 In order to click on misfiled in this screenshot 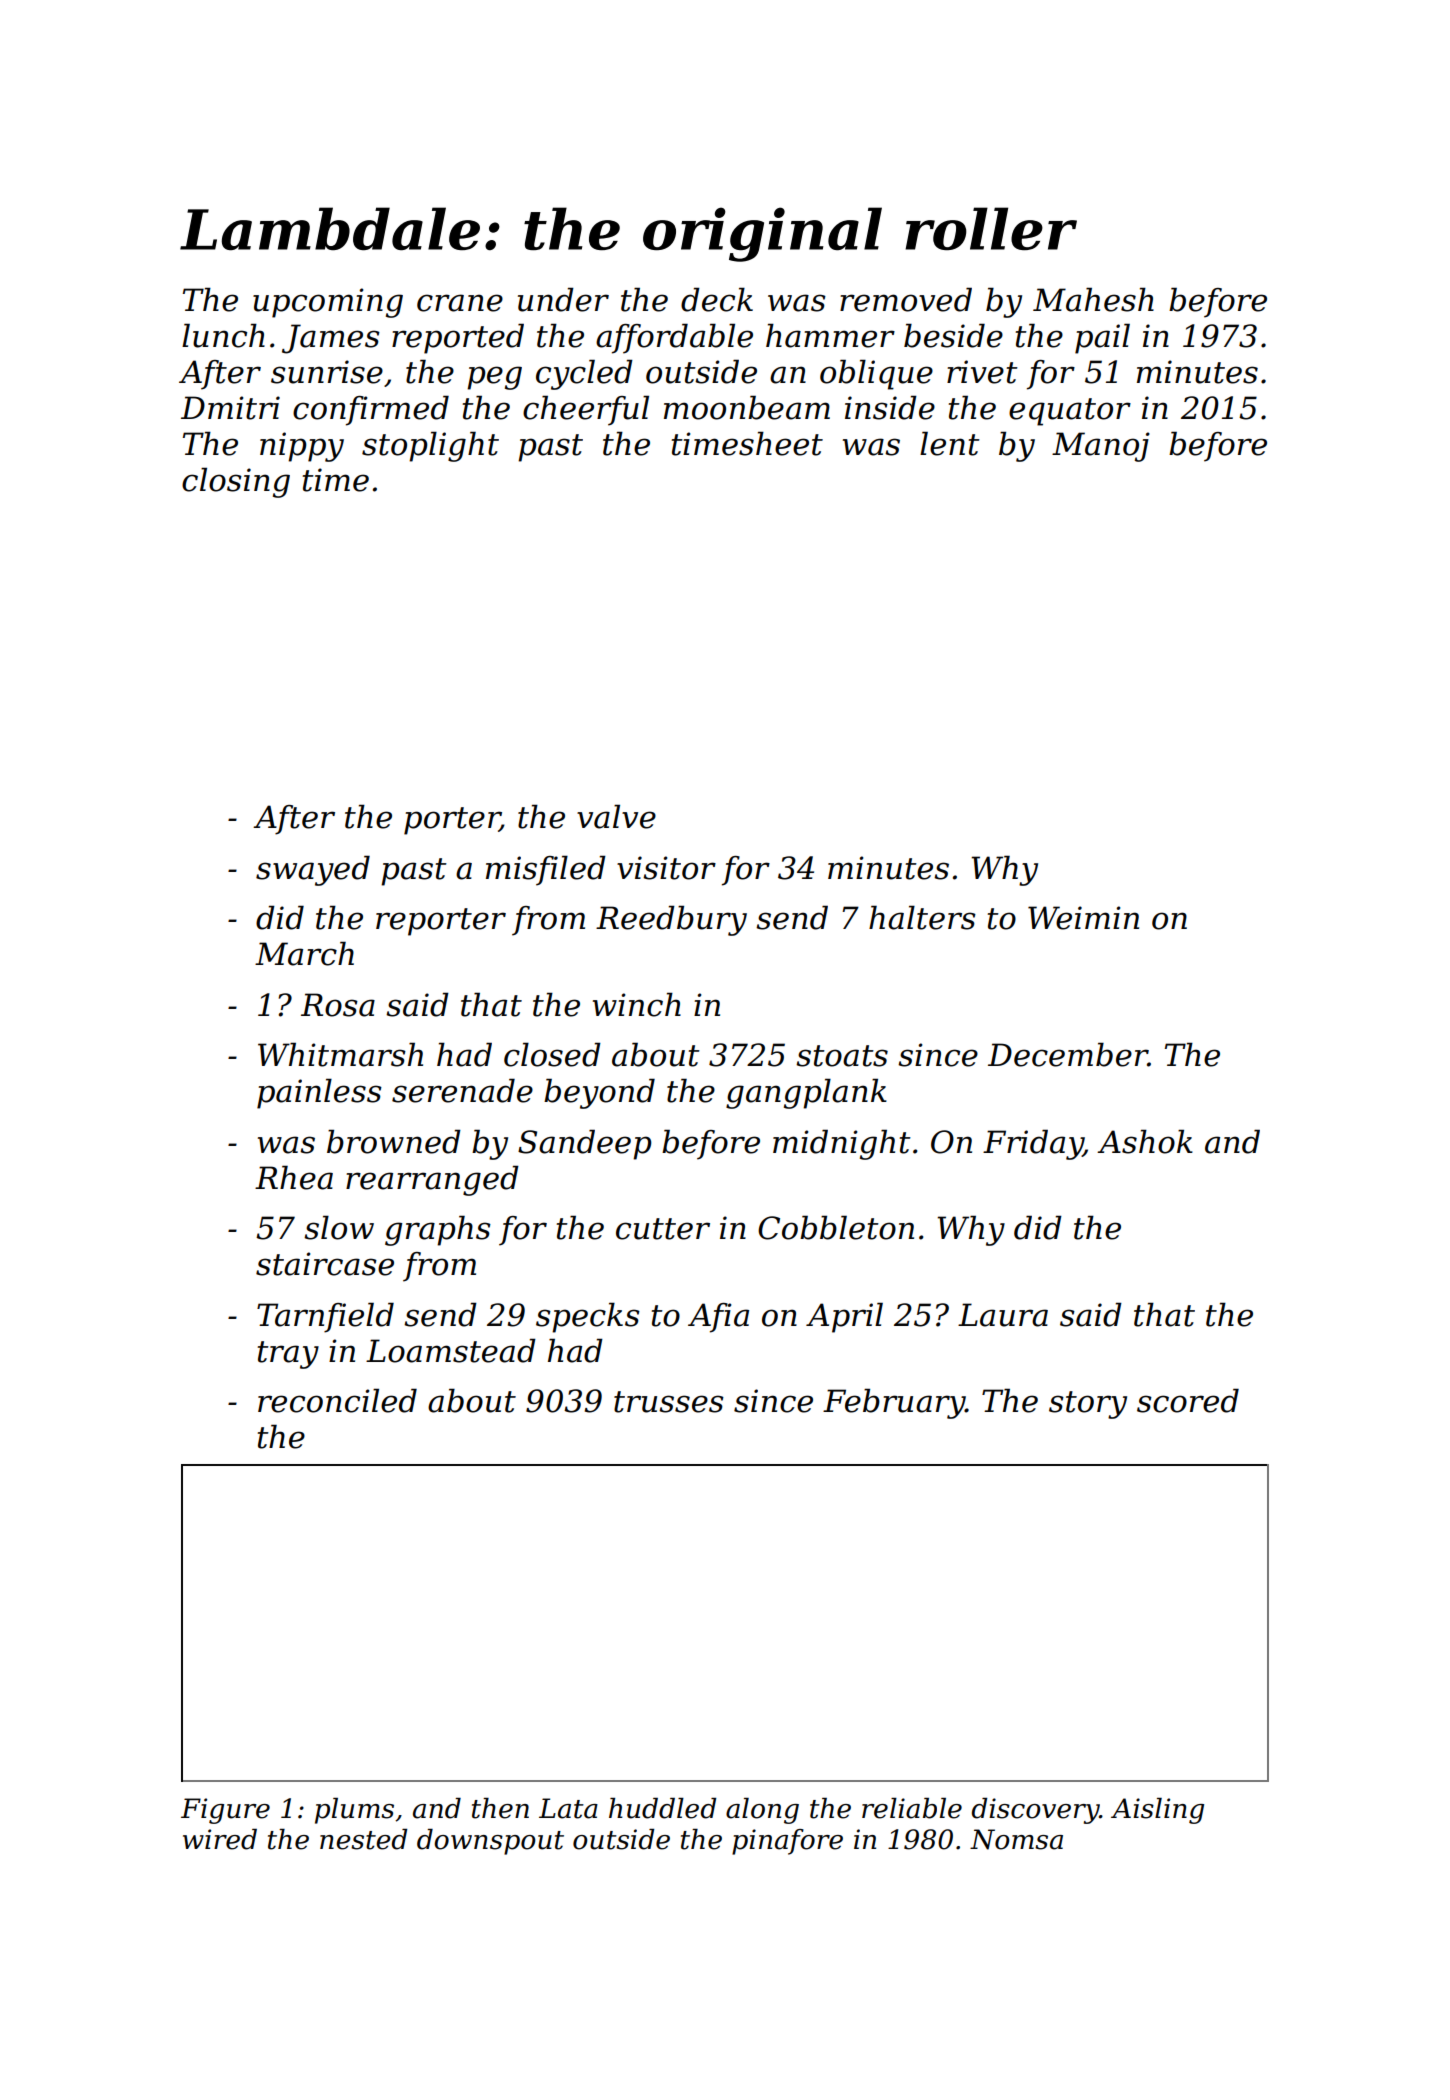, I will do `click(546, 870)`.
